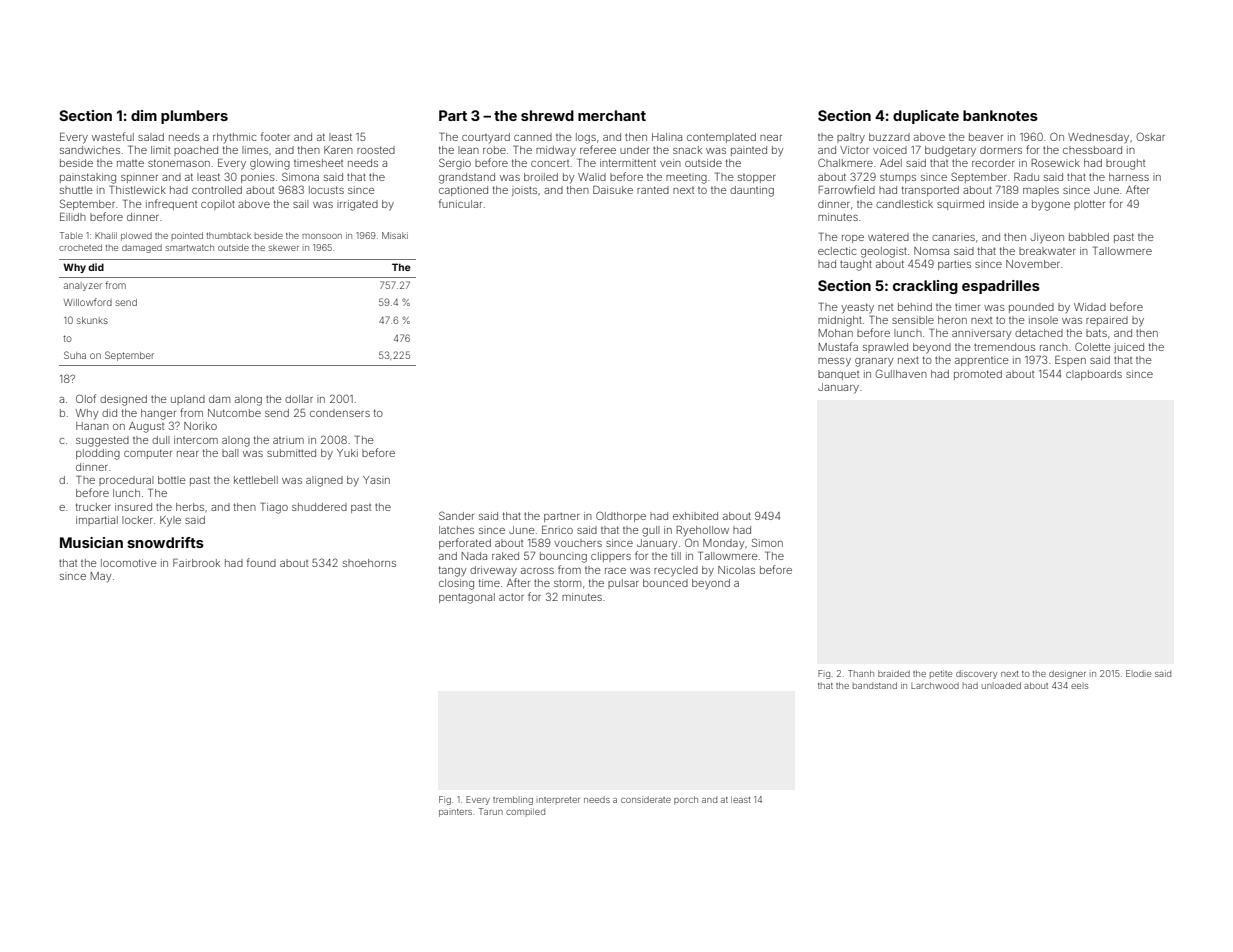 This document has width=1233, height=952. What do you see at coordinates (875, 685) in the document?
I see `bandstand` at bounding box center [875, 685].
